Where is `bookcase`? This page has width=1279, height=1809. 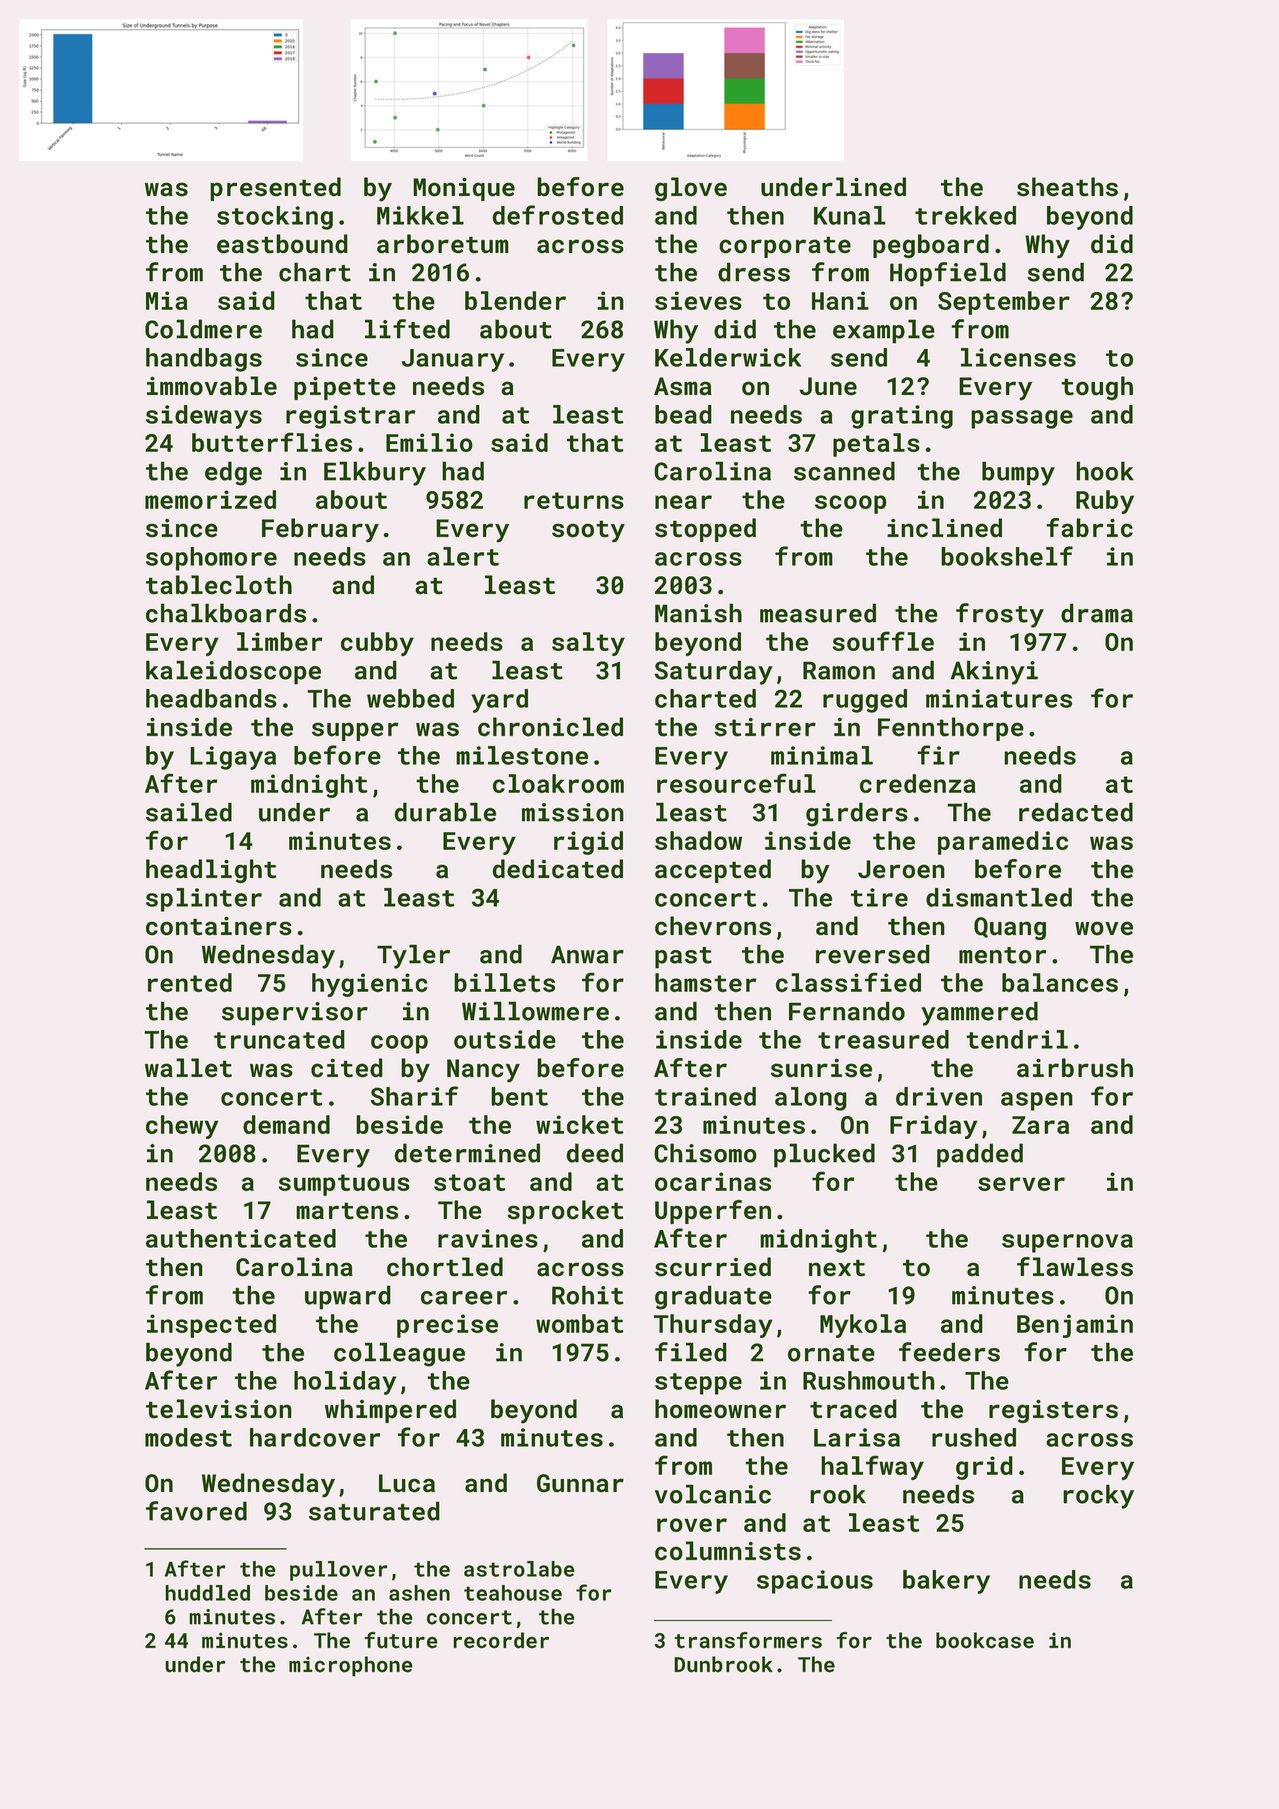
bookcase is located at coordinates (985, 1640).
